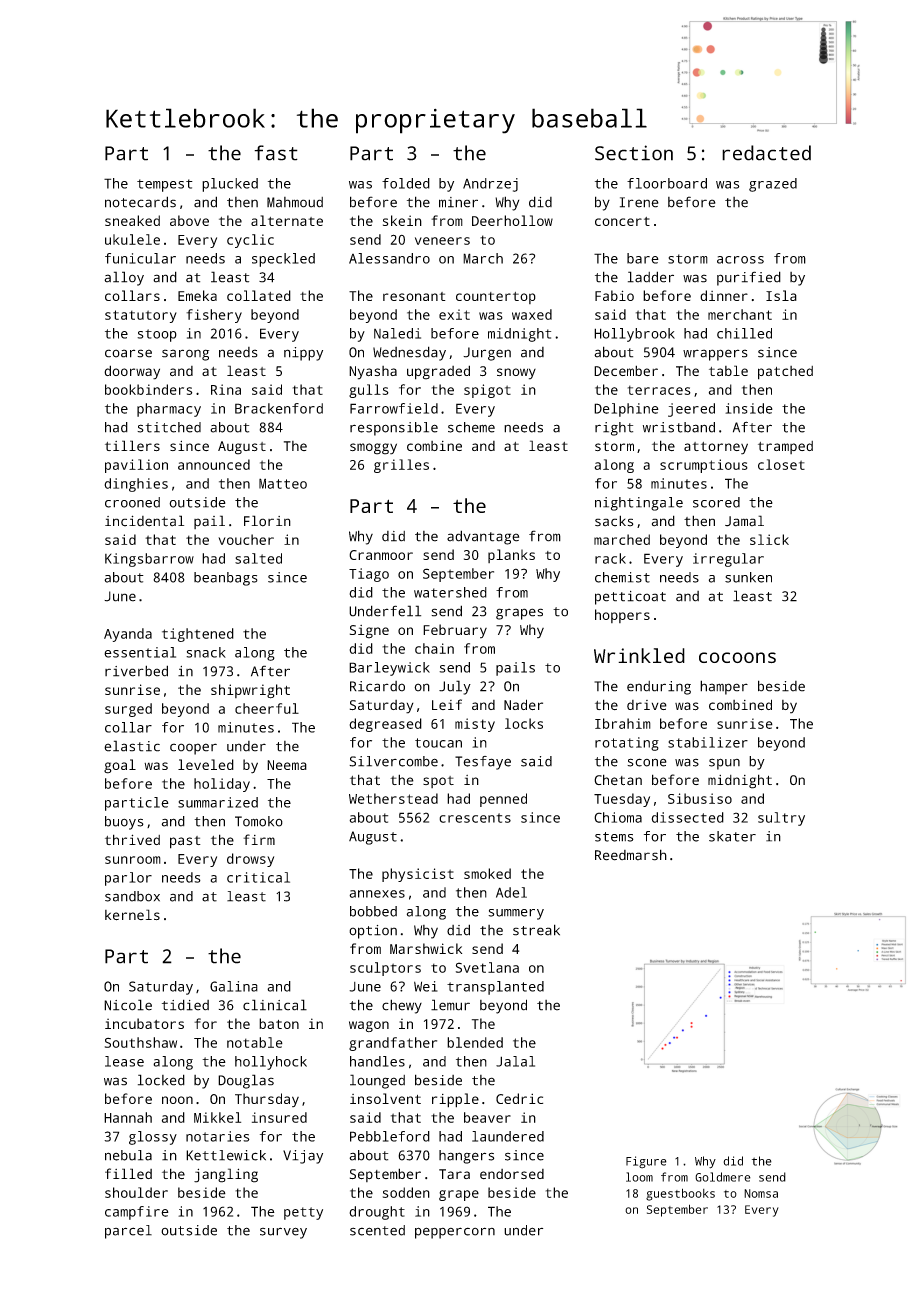 The height and width of the screenshot is (1308, 924). Describe the element at coordinates (283, 1233) in the screenshot. I see `survey` at that location.
